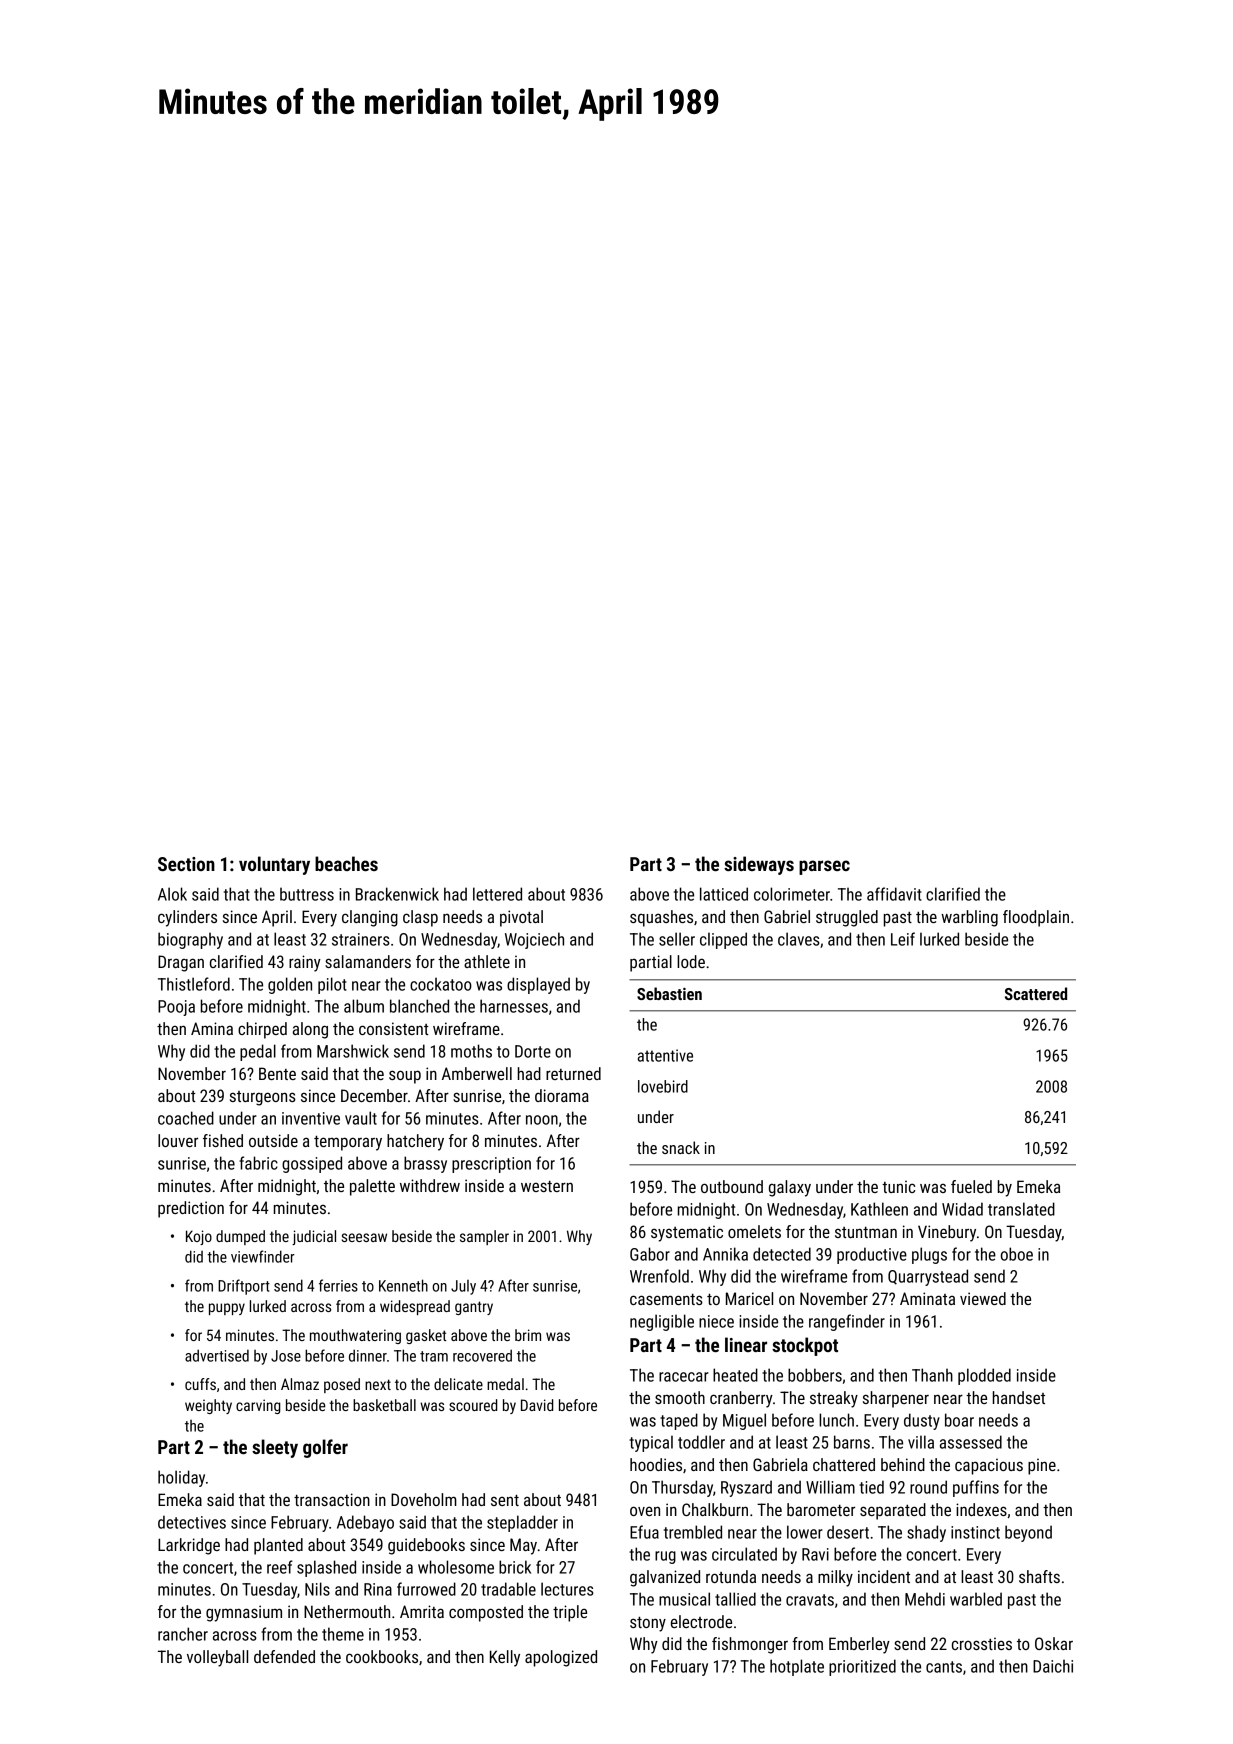  I want to click on smooth, so click(680, 1397).
